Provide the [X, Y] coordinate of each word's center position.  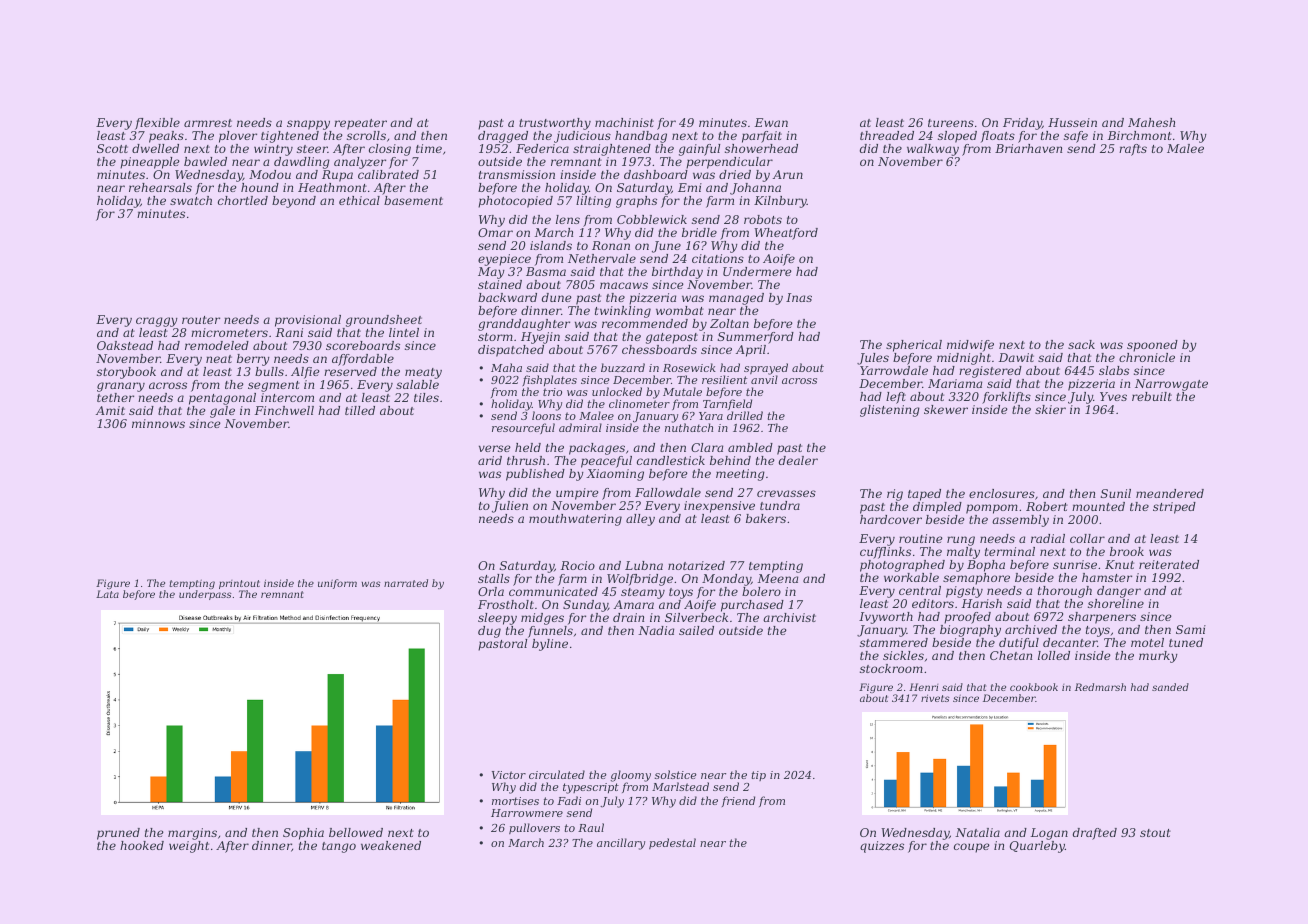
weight [189, 847]
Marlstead [680, 786]
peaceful [606, 462]
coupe [972, 848]
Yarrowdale [894, 370]
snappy [308, 125]
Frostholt [506, 604]
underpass [205, 595]
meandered [1170, 493]
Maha [506, 367]
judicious [582, 137]
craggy [157, 322]
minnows [158, 423]
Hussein [1072, 122]
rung [961, 541]
